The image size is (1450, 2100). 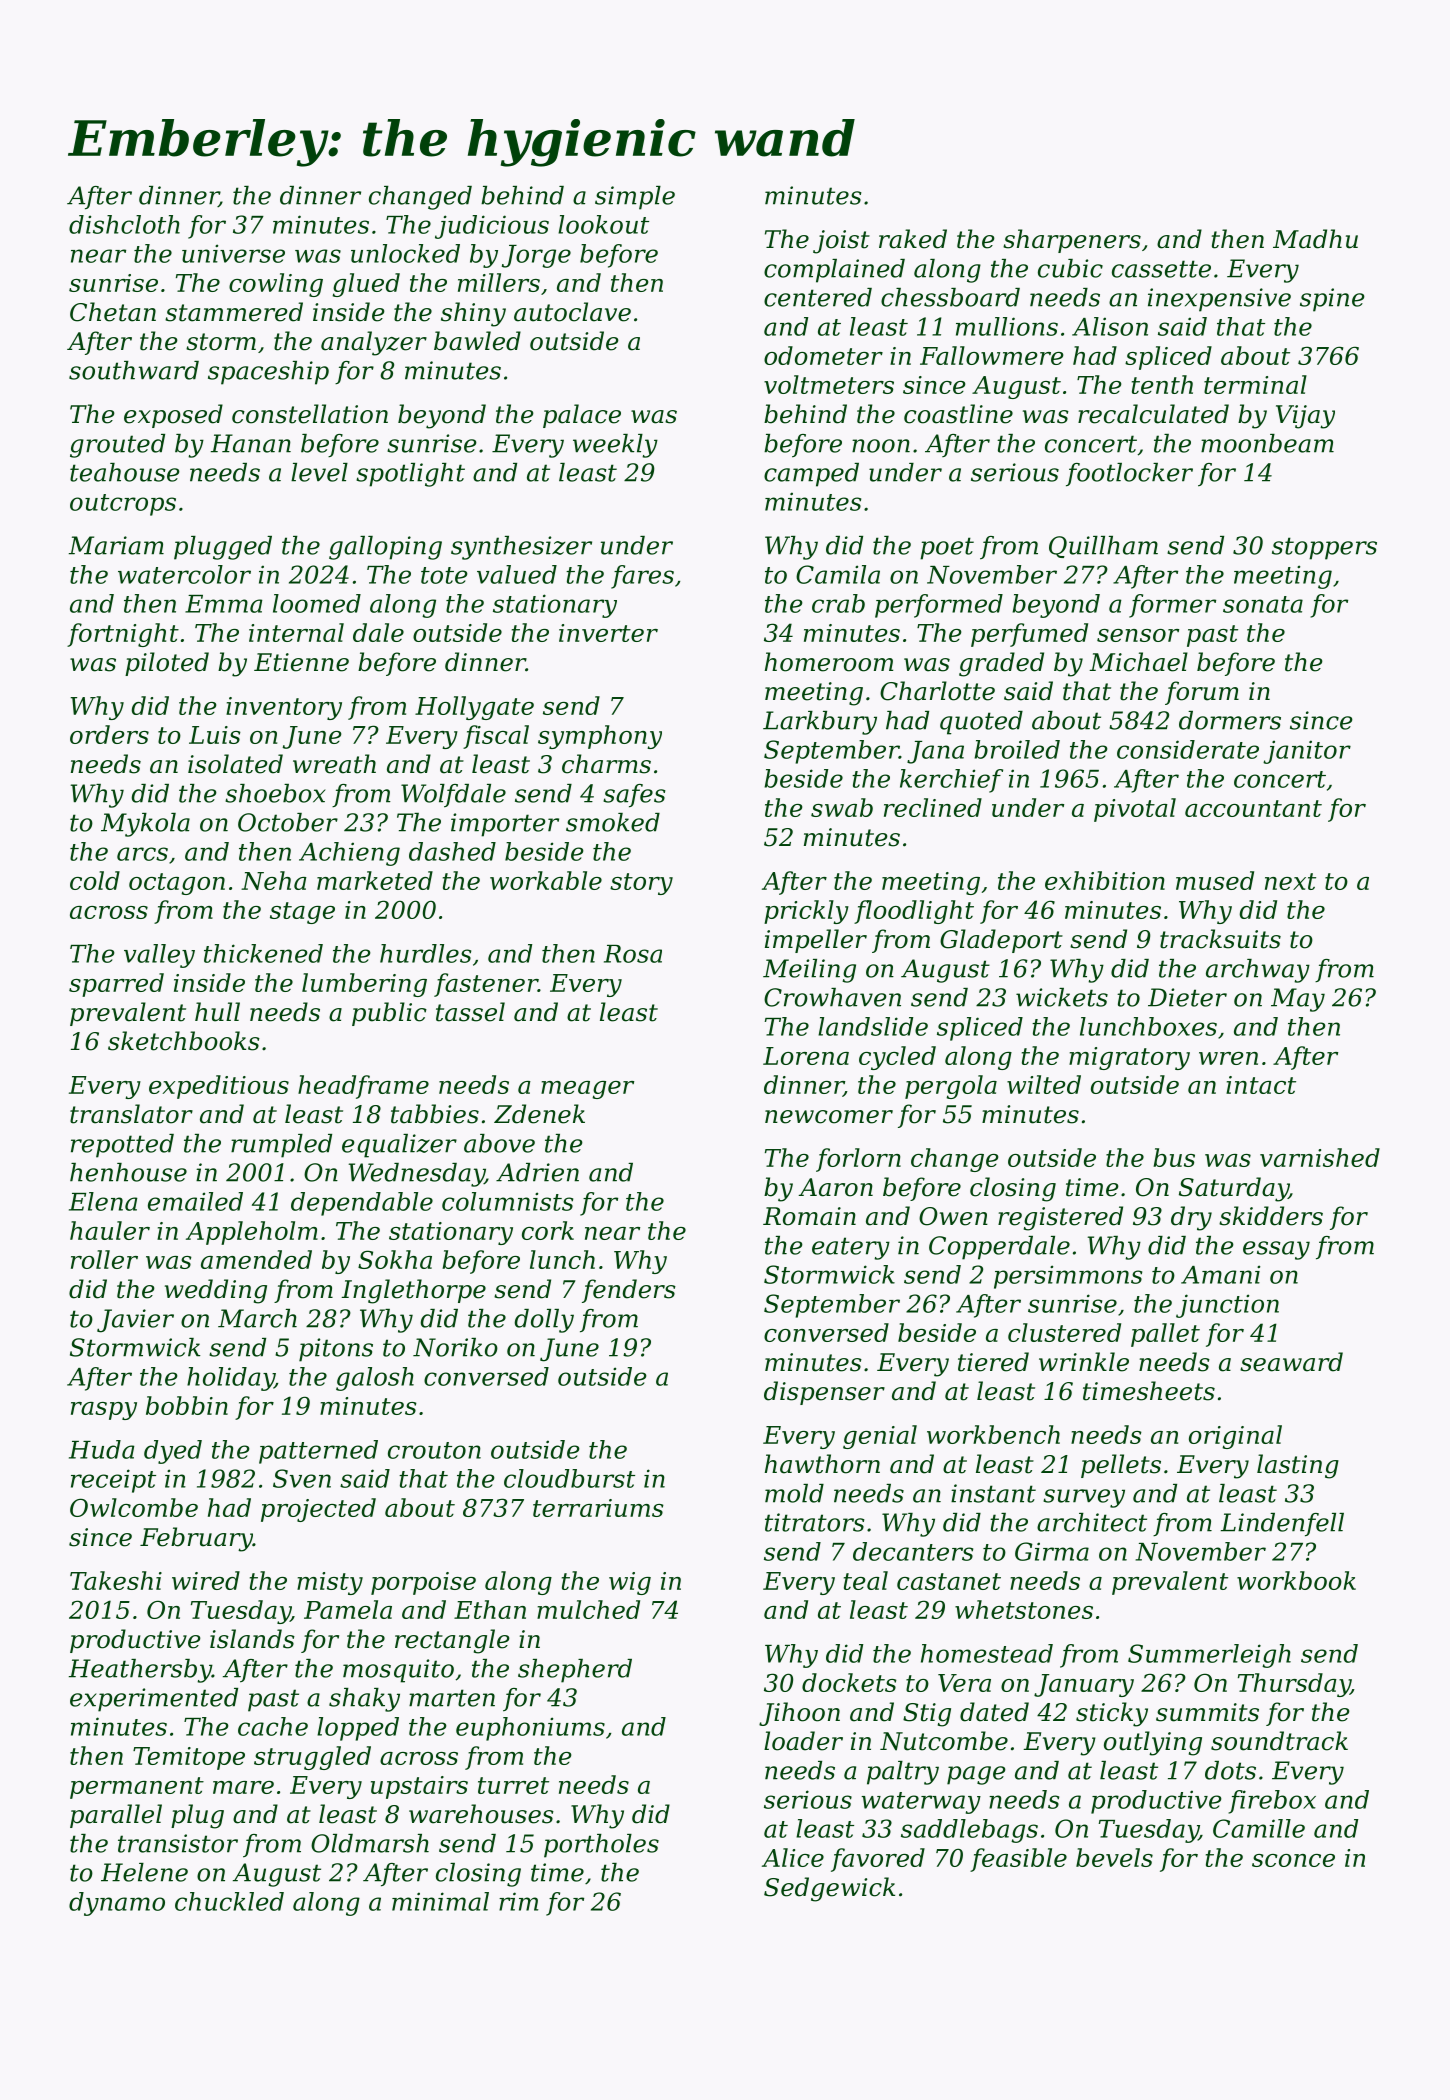 I want to click on cycled, so click(x=897, y=1058).
